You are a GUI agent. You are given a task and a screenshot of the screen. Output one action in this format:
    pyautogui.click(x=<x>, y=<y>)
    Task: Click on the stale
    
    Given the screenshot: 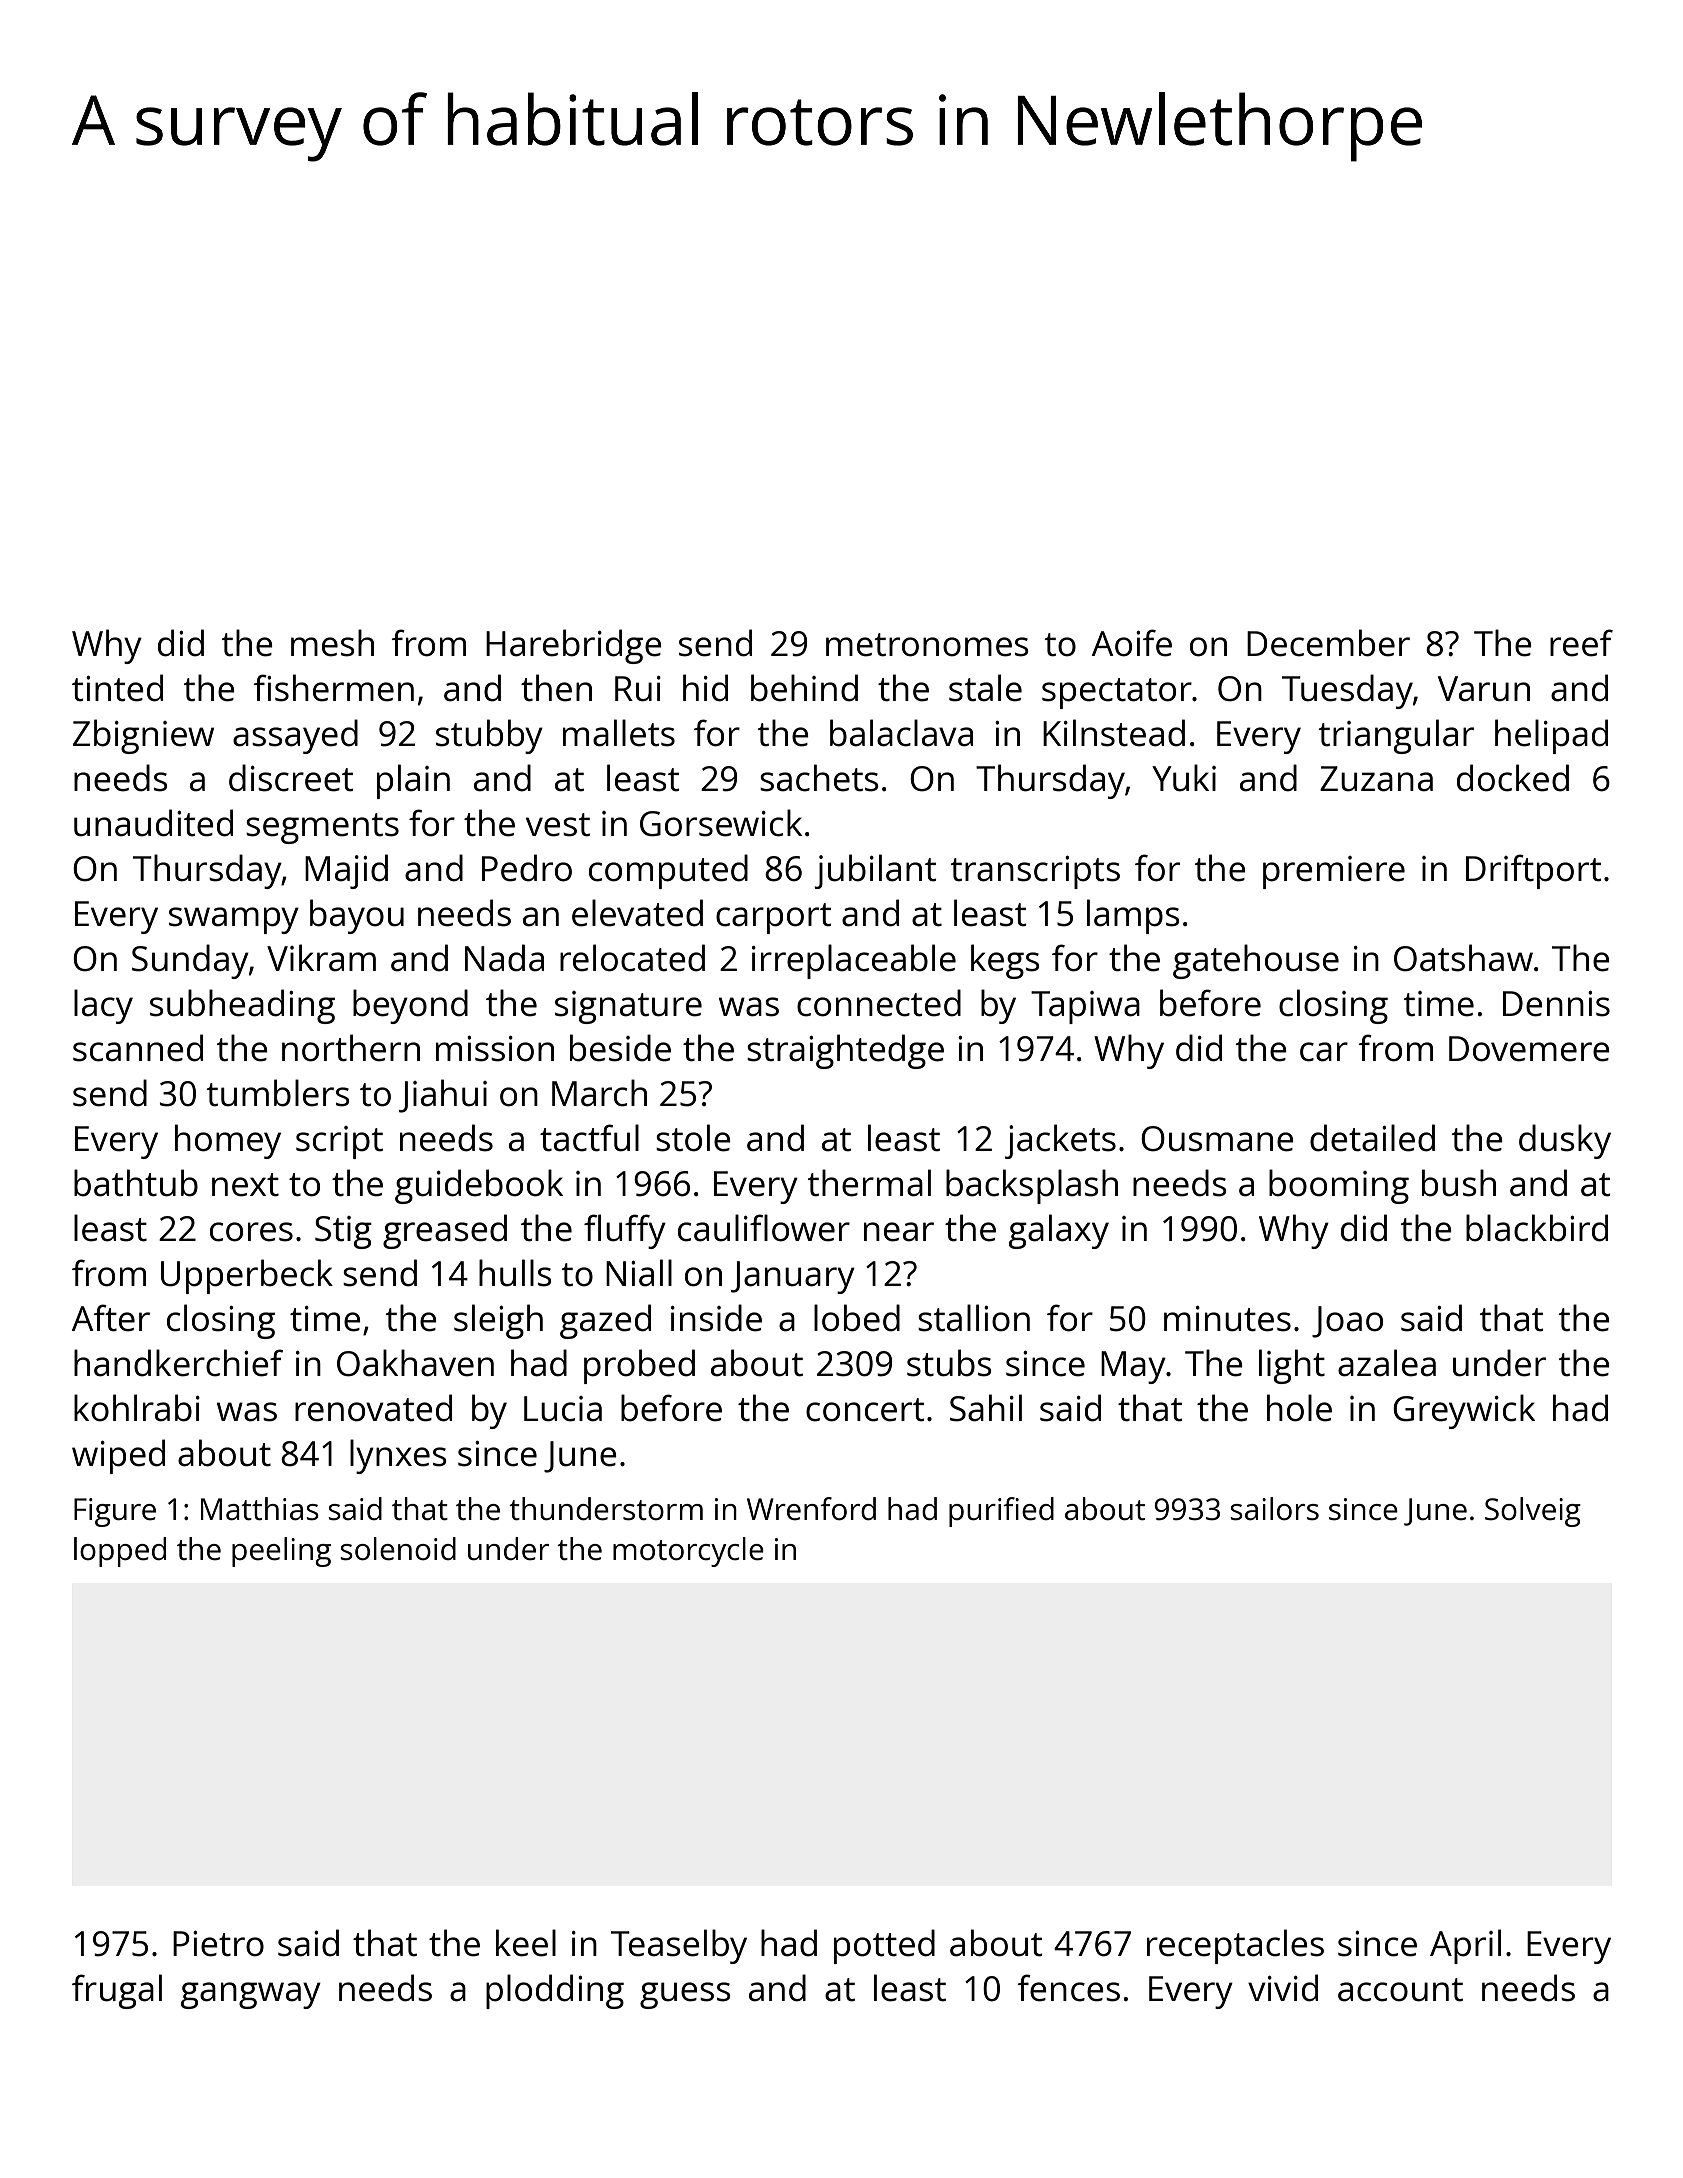 What is the action you would take?
    pyautogui.click(x=985, y=688)
